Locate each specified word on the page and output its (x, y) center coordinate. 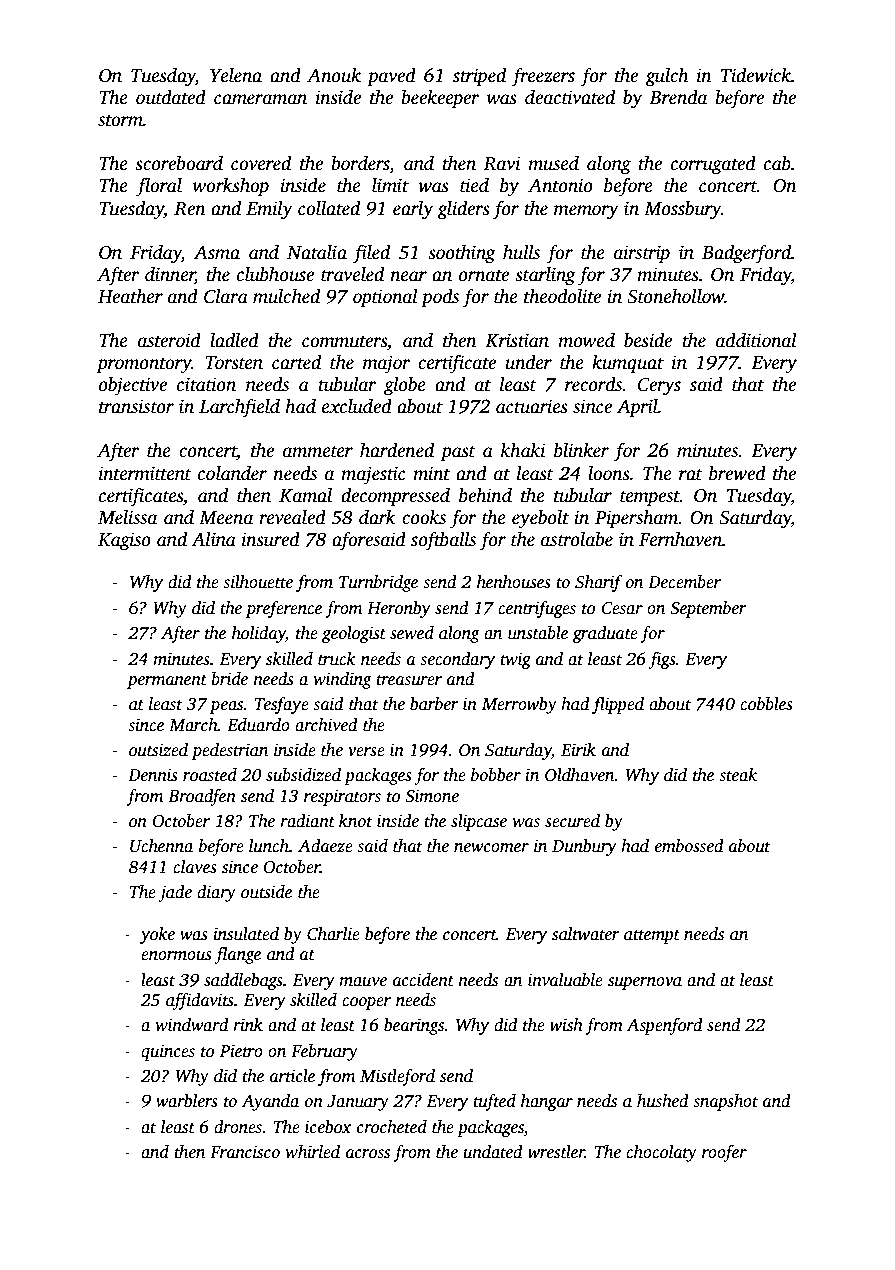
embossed (689, 846)
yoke (157, 935)
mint (431, 473)
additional (756, 340)
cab (777, 163)
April (637, 408)
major (386, 364)
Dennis (153, 775)
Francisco (245, 1152)
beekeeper (440, 99)
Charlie (333, 934)
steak (738, 775)
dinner (170, 275)
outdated (171, 97)
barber (434, 704)
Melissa (127, 517)
